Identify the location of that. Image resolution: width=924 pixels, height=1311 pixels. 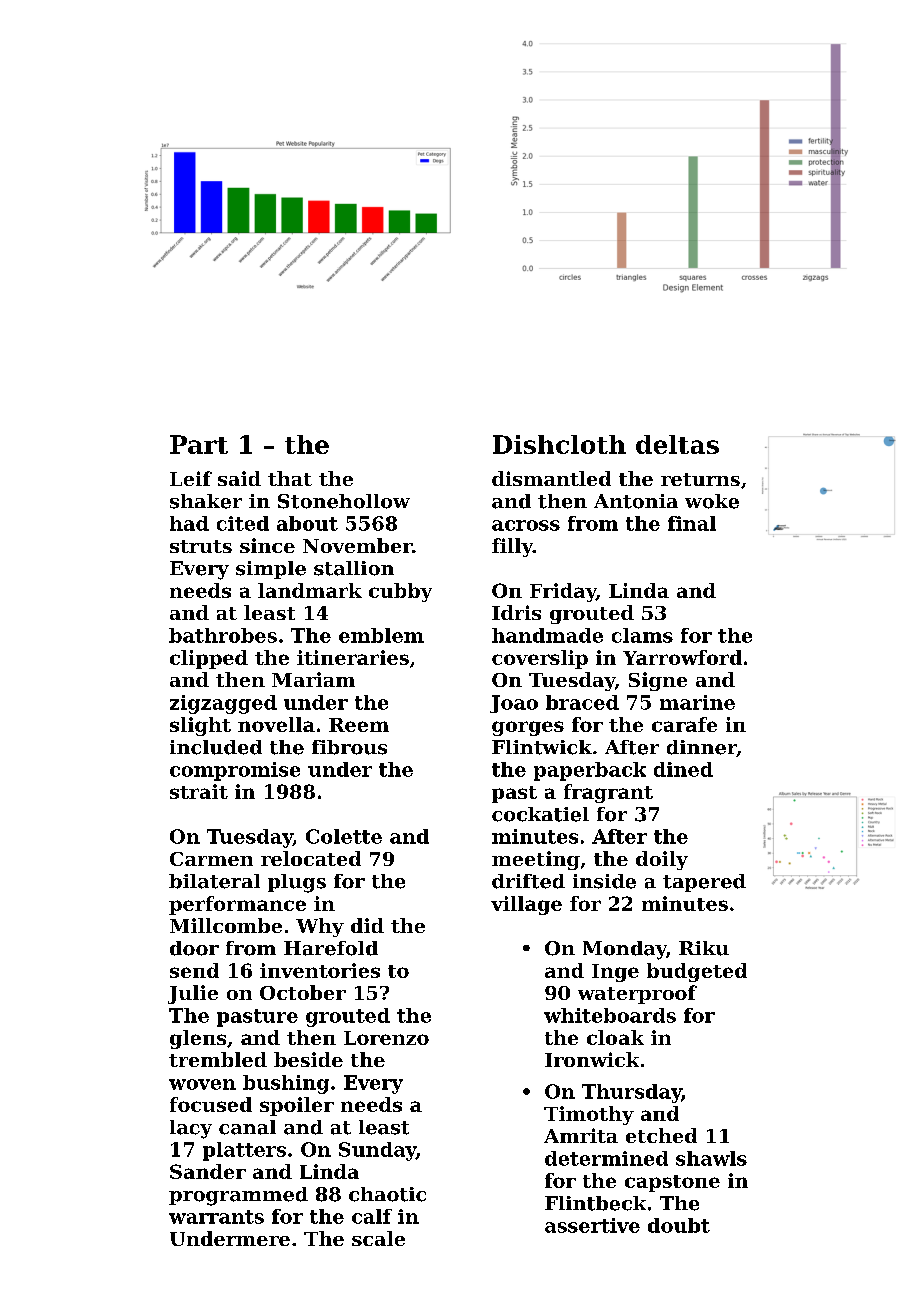
(290, 478).
